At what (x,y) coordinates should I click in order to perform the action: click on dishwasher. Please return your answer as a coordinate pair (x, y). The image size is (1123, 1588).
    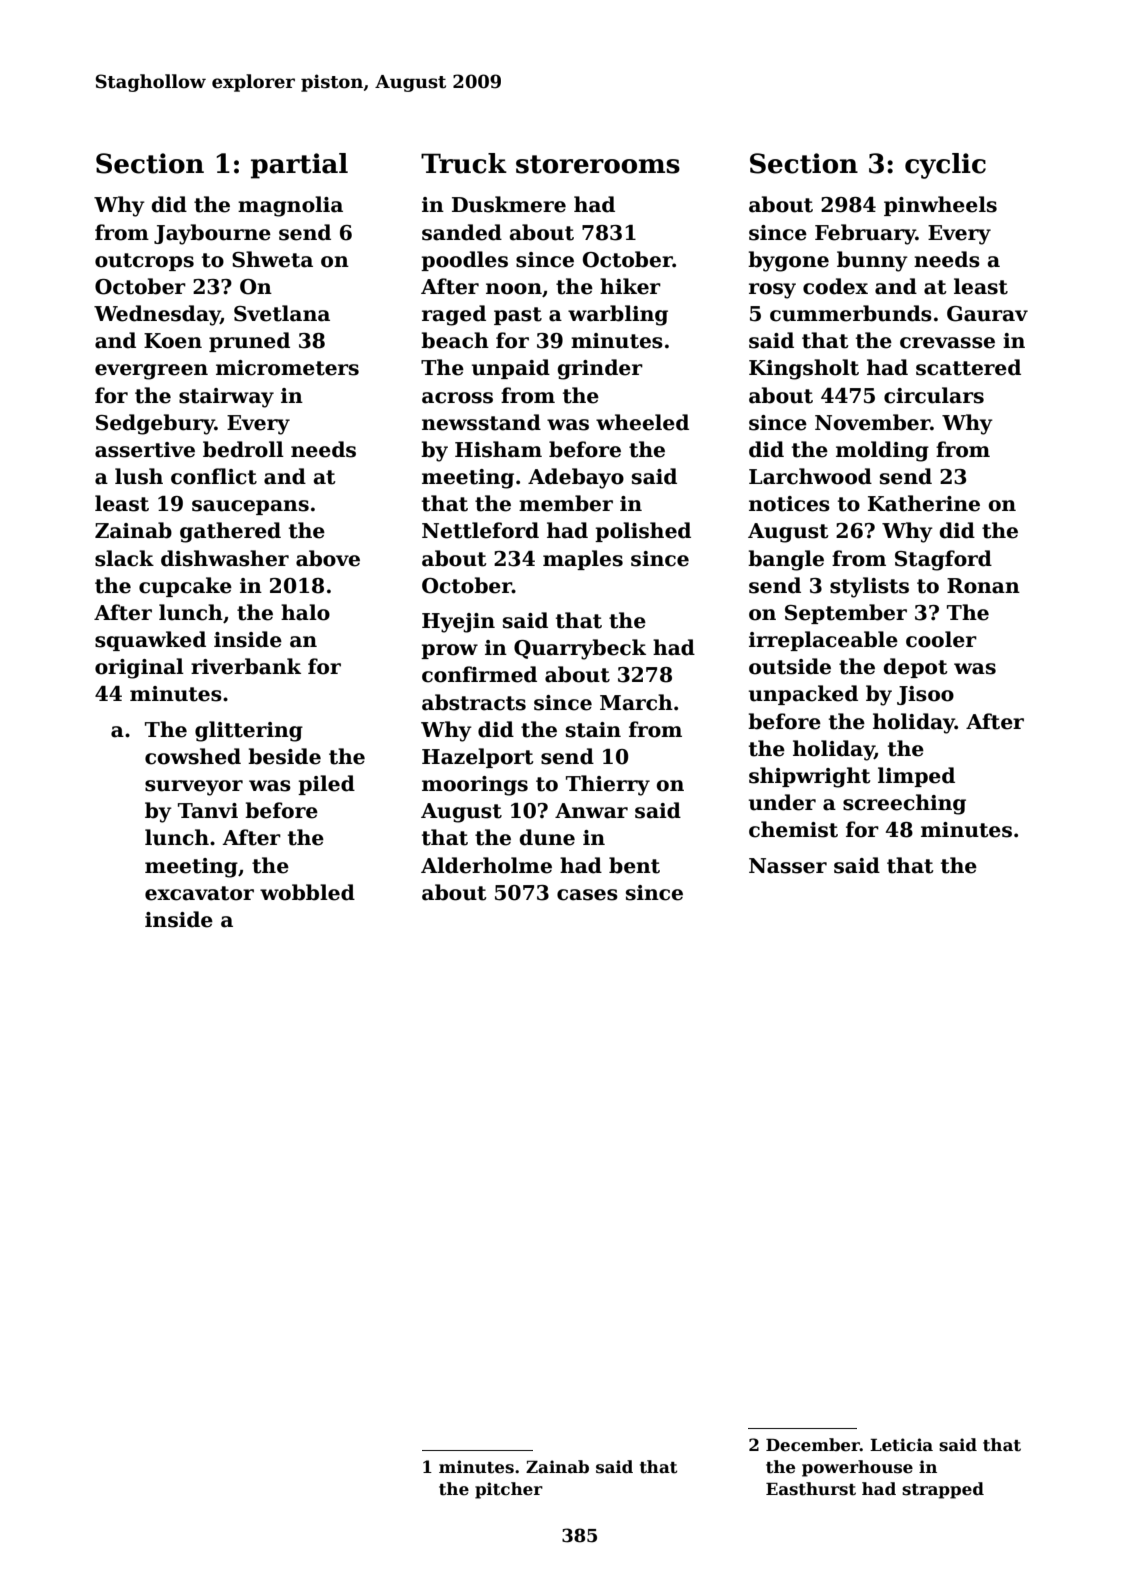
    Looking at the image, I should click on (225, 558).
